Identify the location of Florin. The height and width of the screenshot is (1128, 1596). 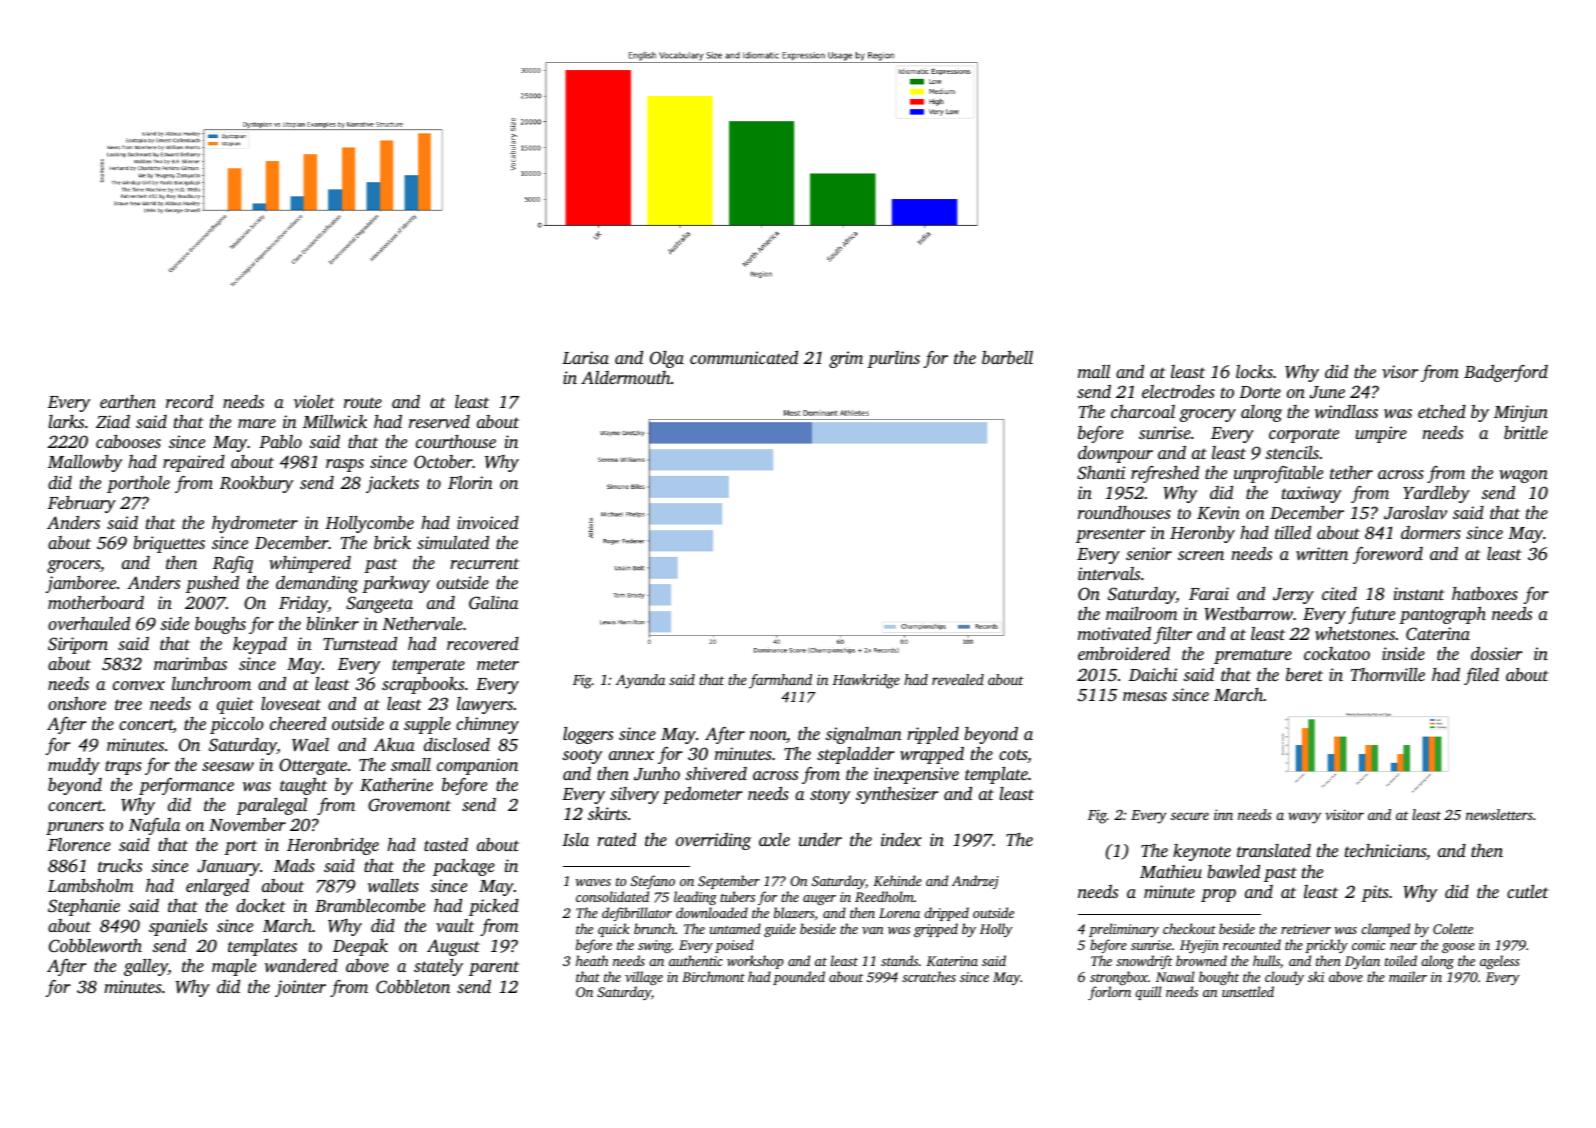
(470, 482).
